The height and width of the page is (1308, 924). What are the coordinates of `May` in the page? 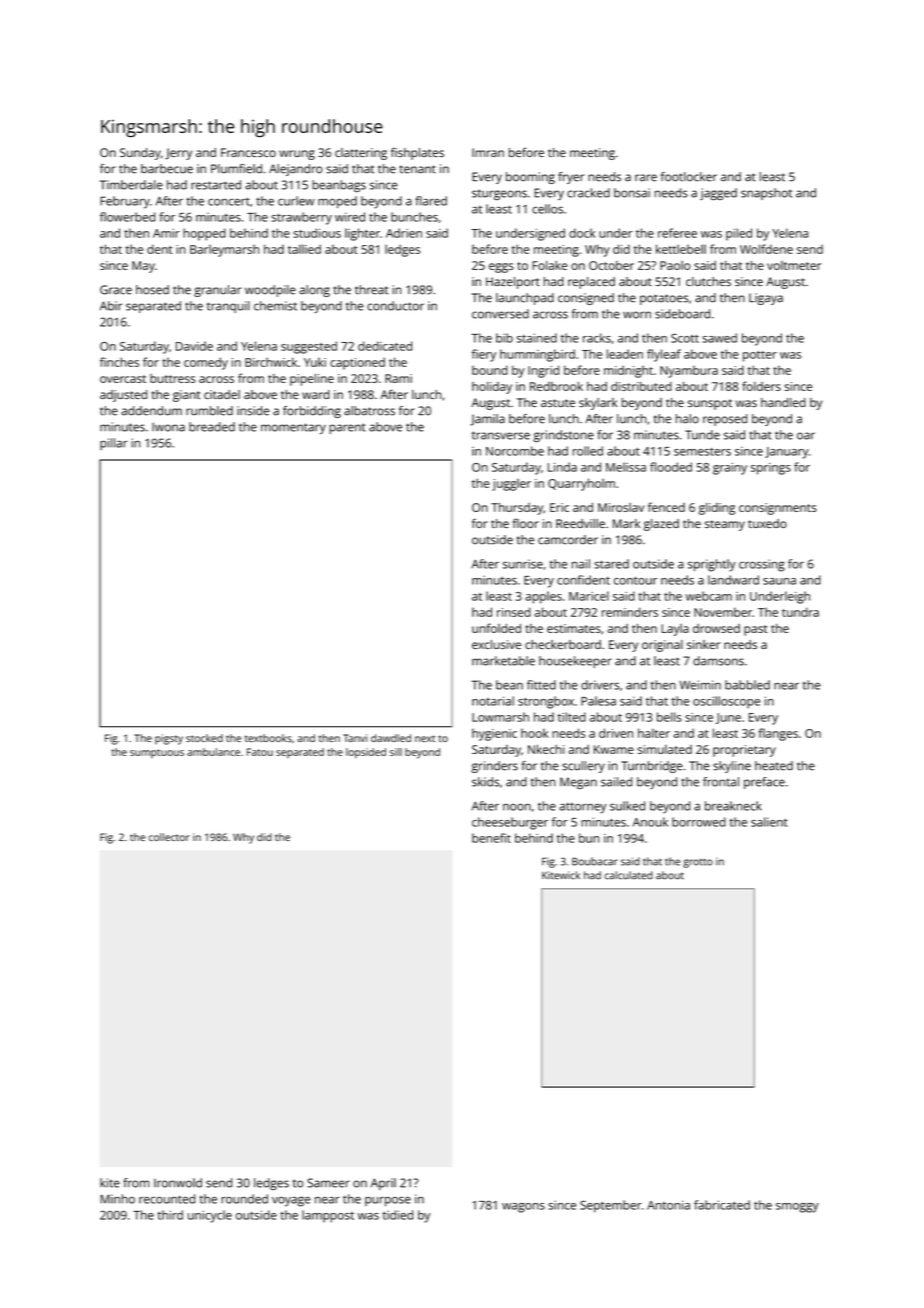 It's located at (143, 267).
